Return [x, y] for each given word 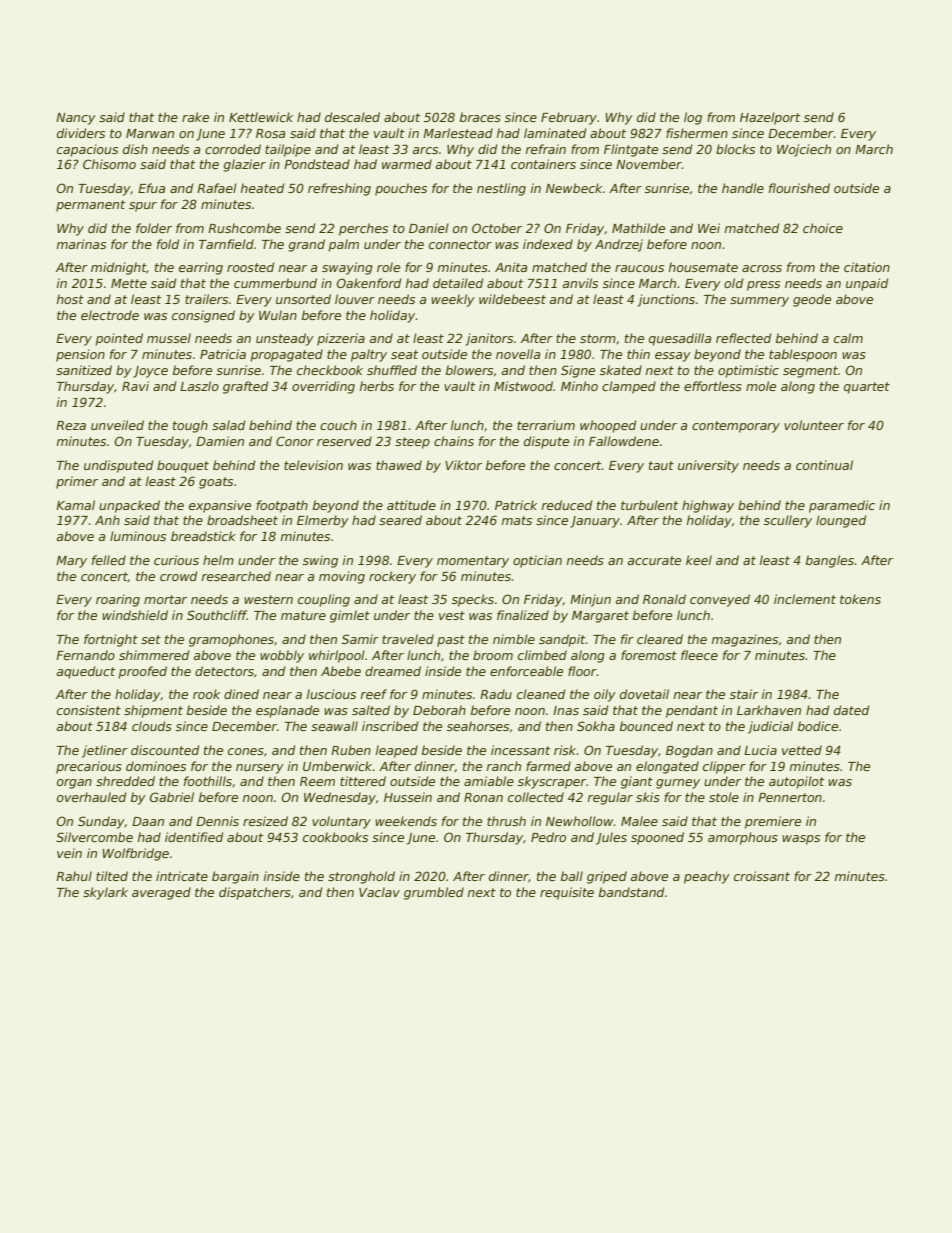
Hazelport [770, 118]
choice [823, 228]
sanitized [84, 370]
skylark [105, 893]
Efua [151, 188]
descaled [352, 117]
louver [355, 299]
